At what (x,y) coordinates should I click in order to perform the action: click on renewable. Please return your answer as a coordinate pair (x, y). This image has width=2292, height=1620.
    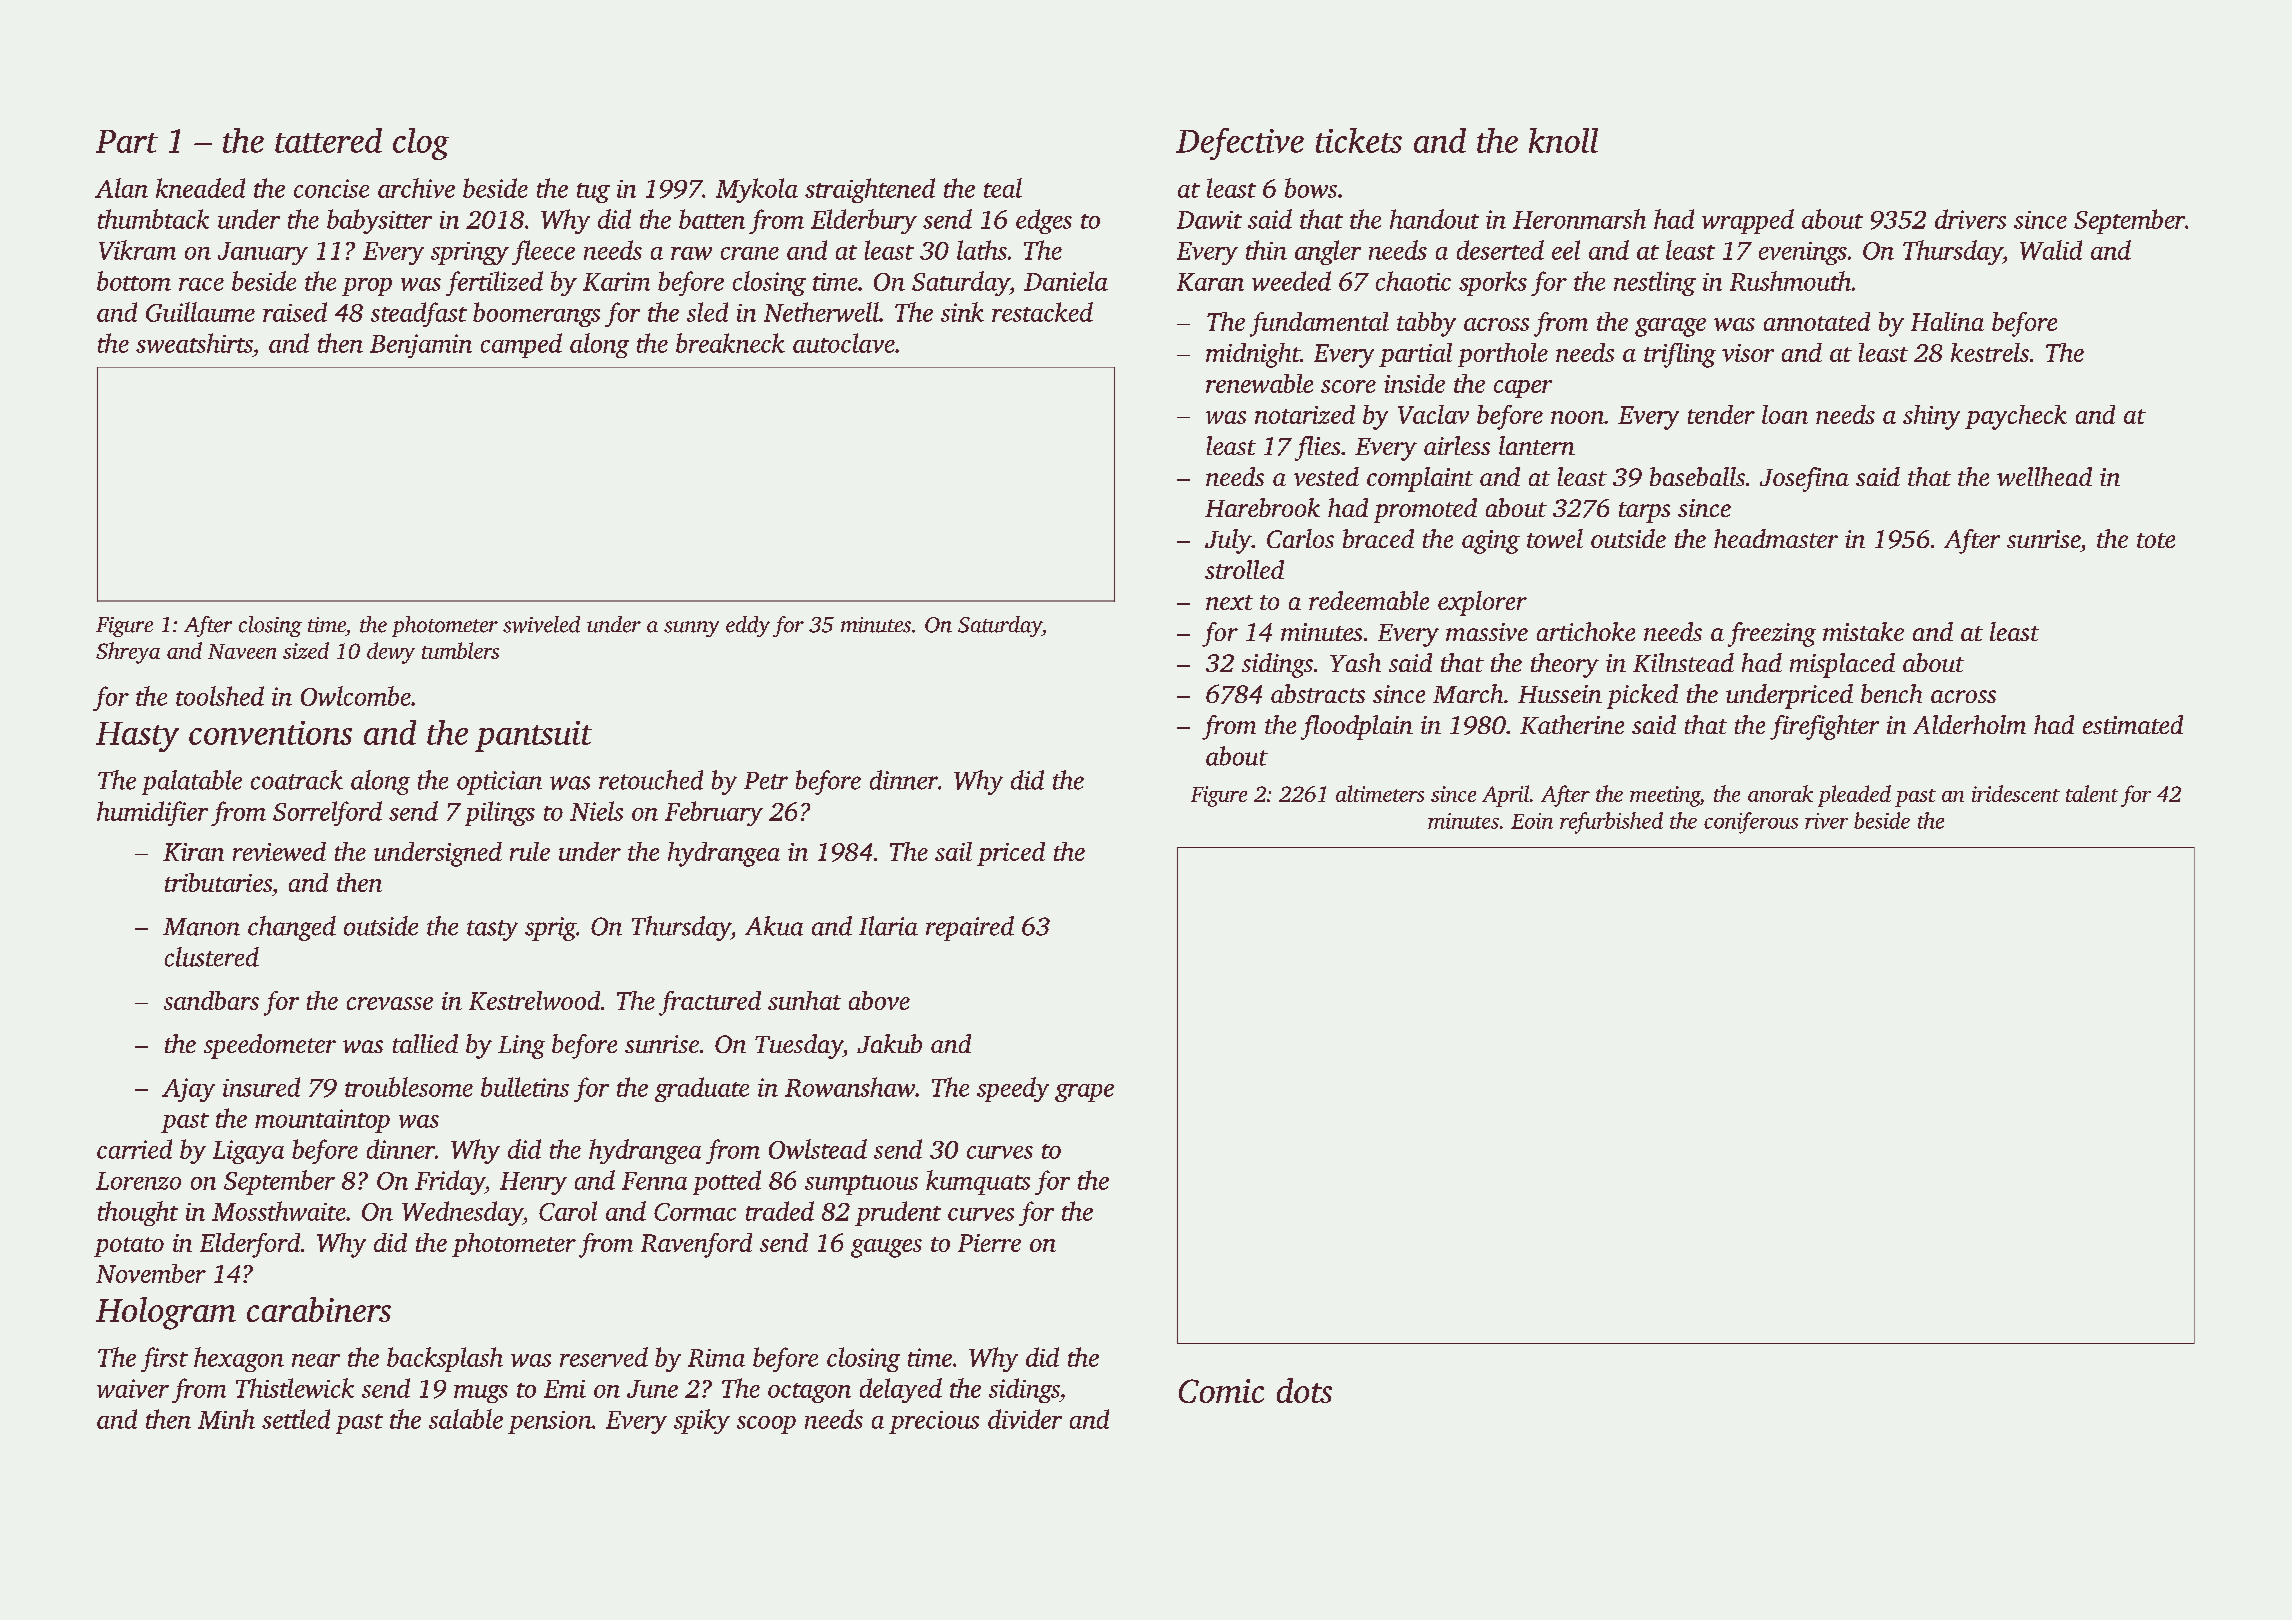
    Looking at the image, I should click on (1259, 383).
